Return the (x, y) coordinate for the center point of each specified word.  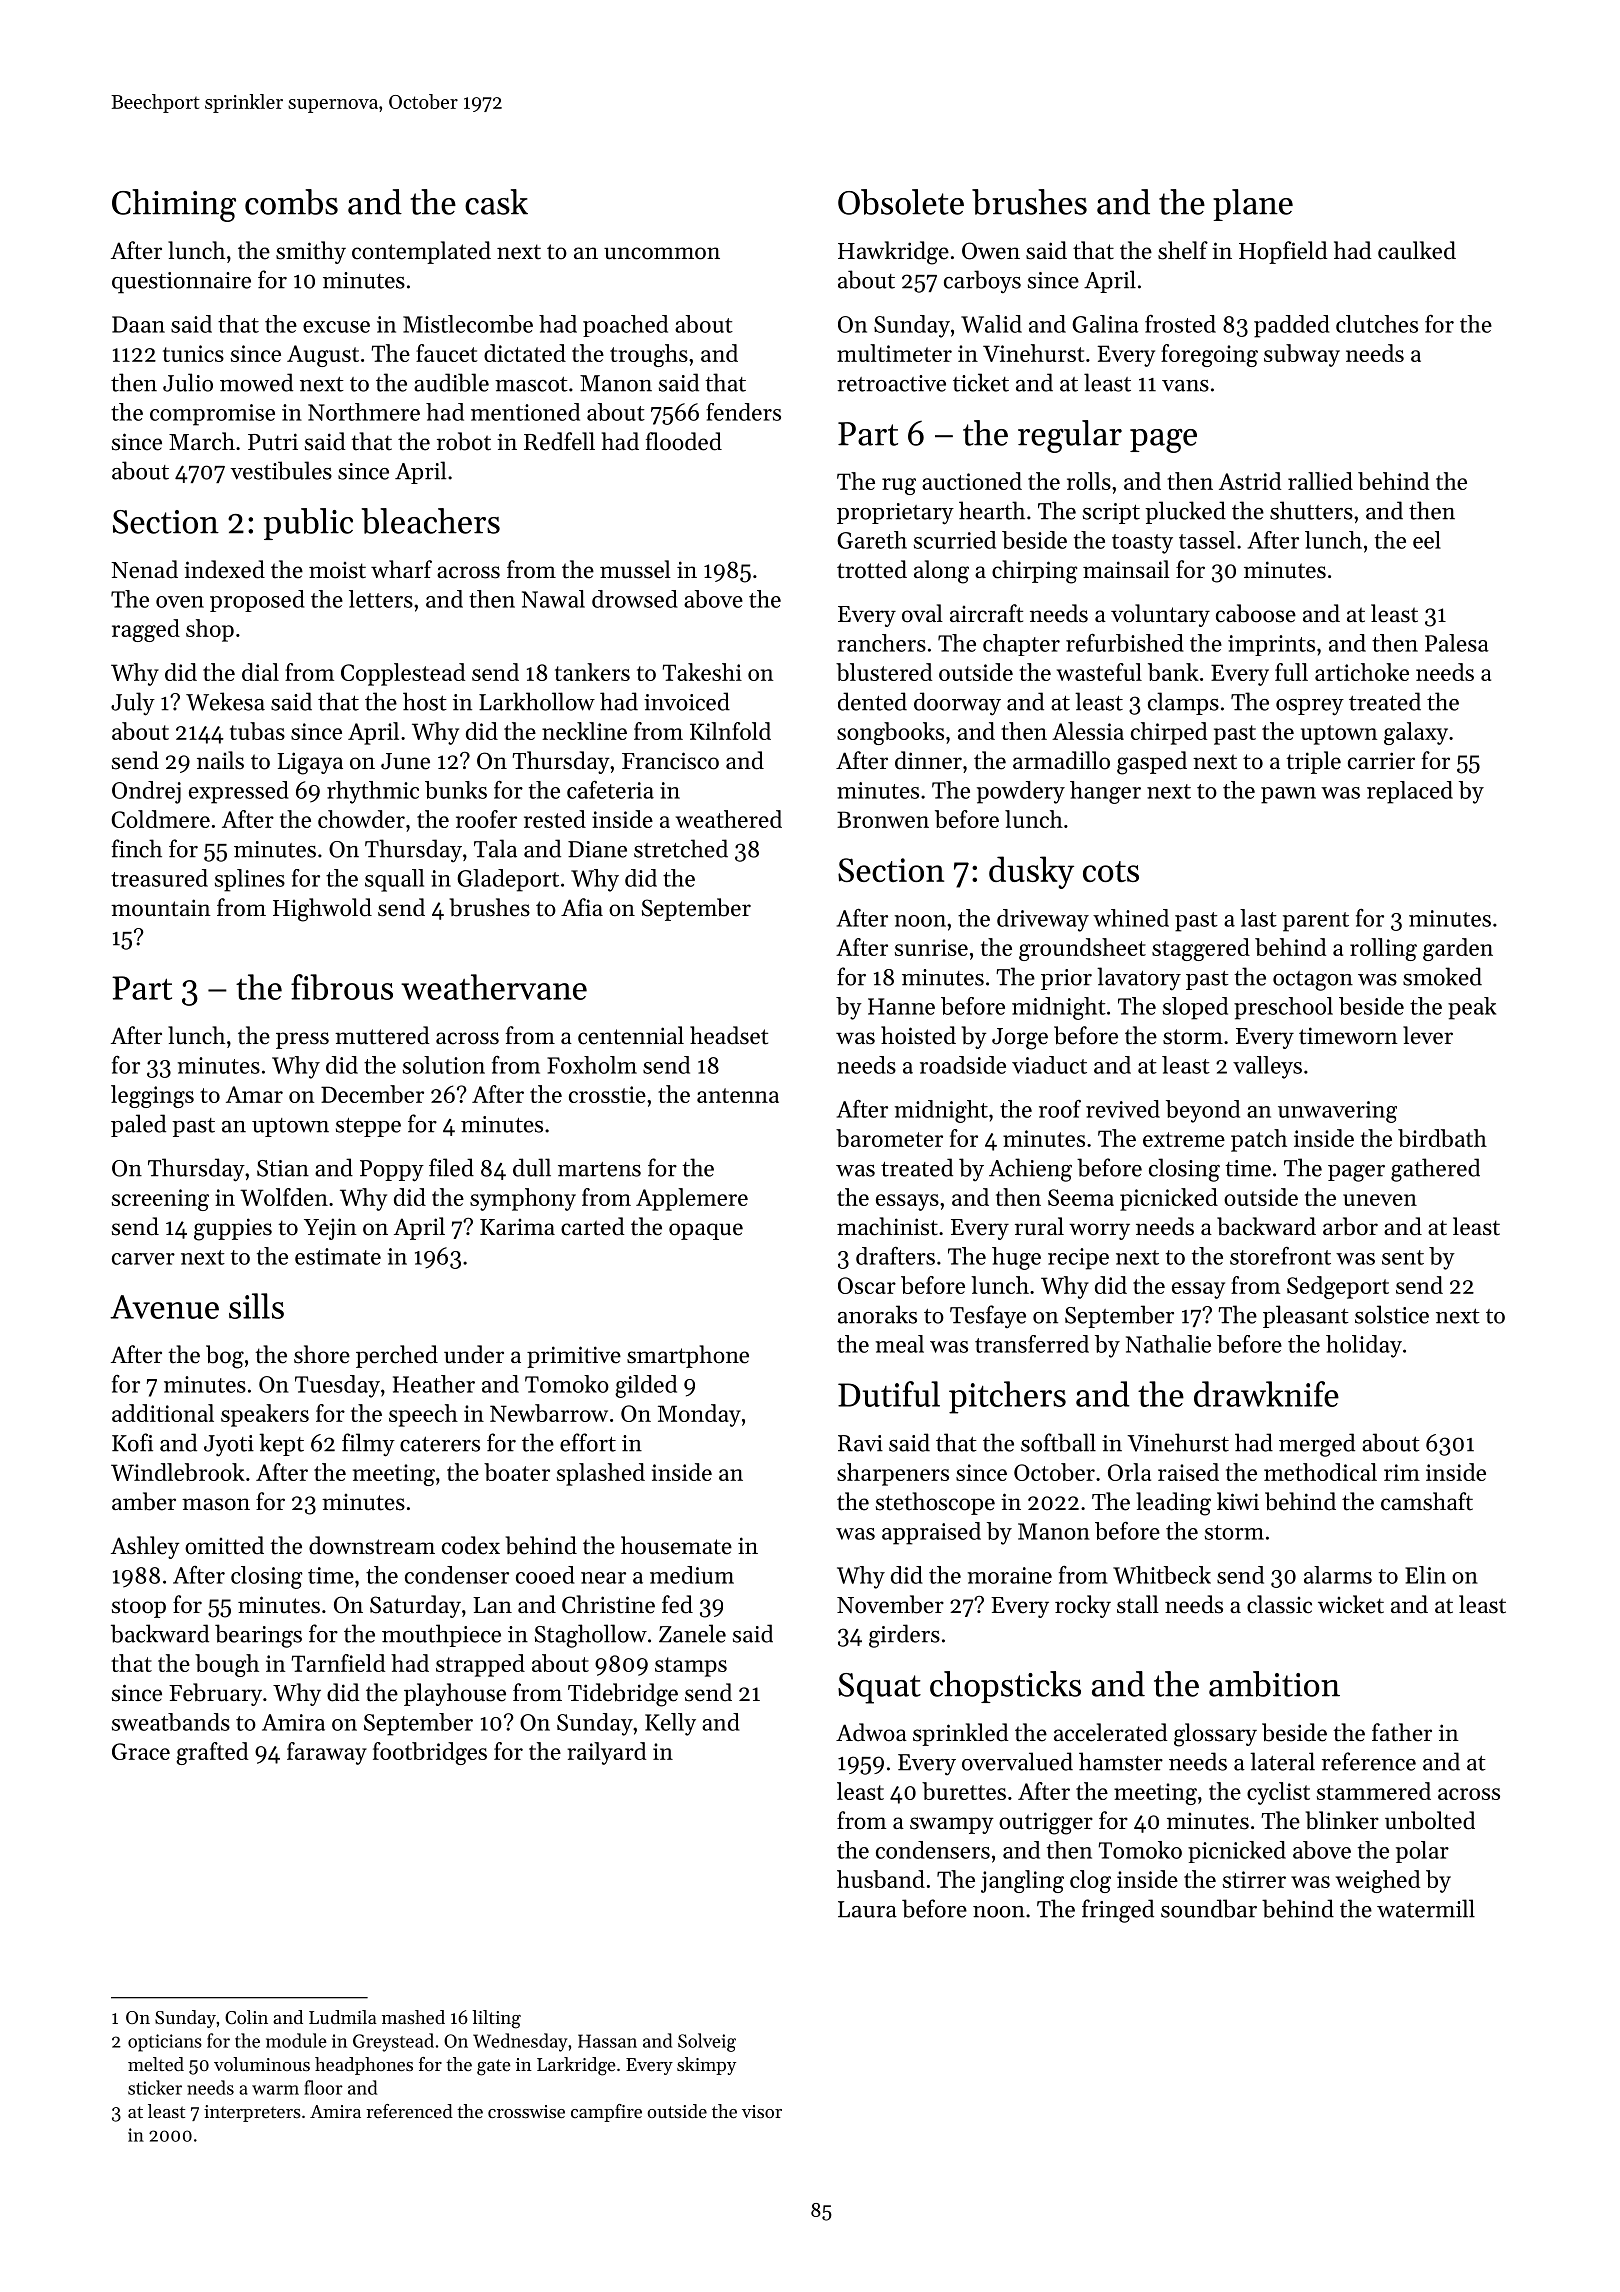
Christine (608, 1604)
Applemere (692, 1199)
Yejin (330, 1229)
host (425, 701)
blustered (884, 672)
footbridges (430, 1753)
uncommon (662, 253)
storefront (1280, 1256)
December (372, 1094)
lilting (496, 2019)
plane (1253, 205)
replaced (1410, 792)
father (1402, 1732)
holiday (1364, 1346)
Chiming (174, 205)
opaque (706, 1231)
